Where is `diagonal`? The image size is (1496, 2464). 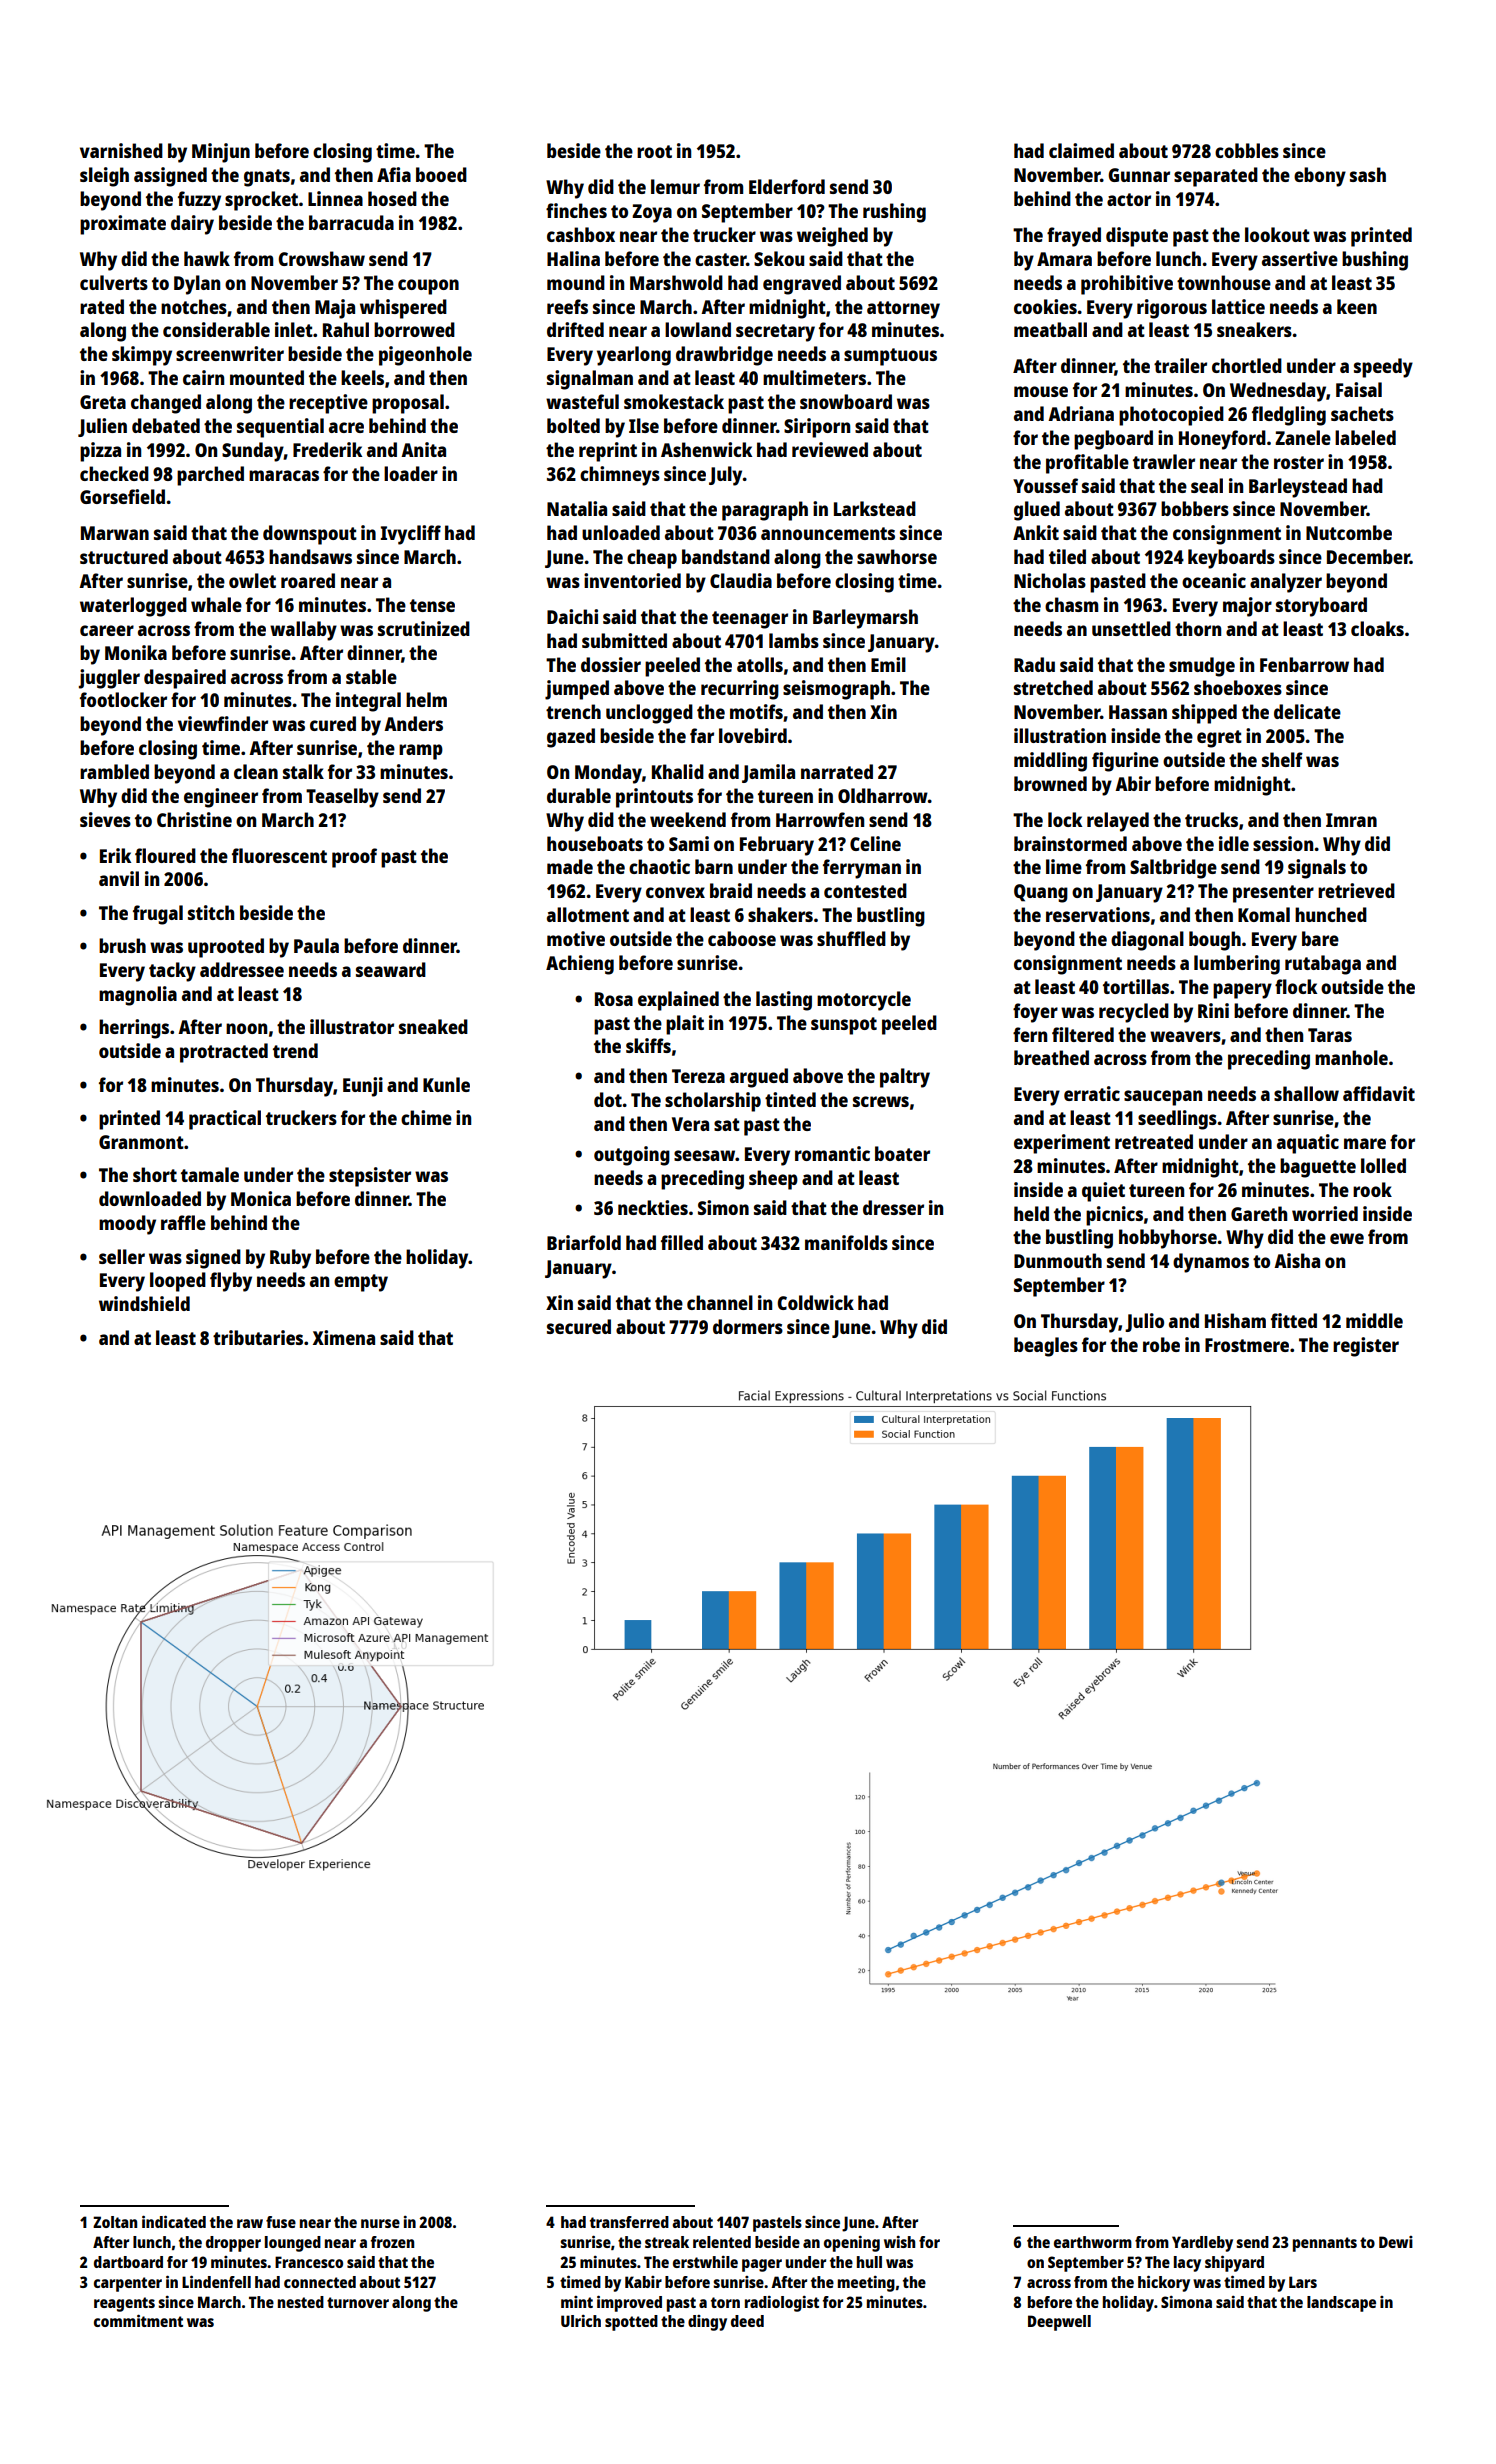
diagonal is located at coordinates (1147, 941).
